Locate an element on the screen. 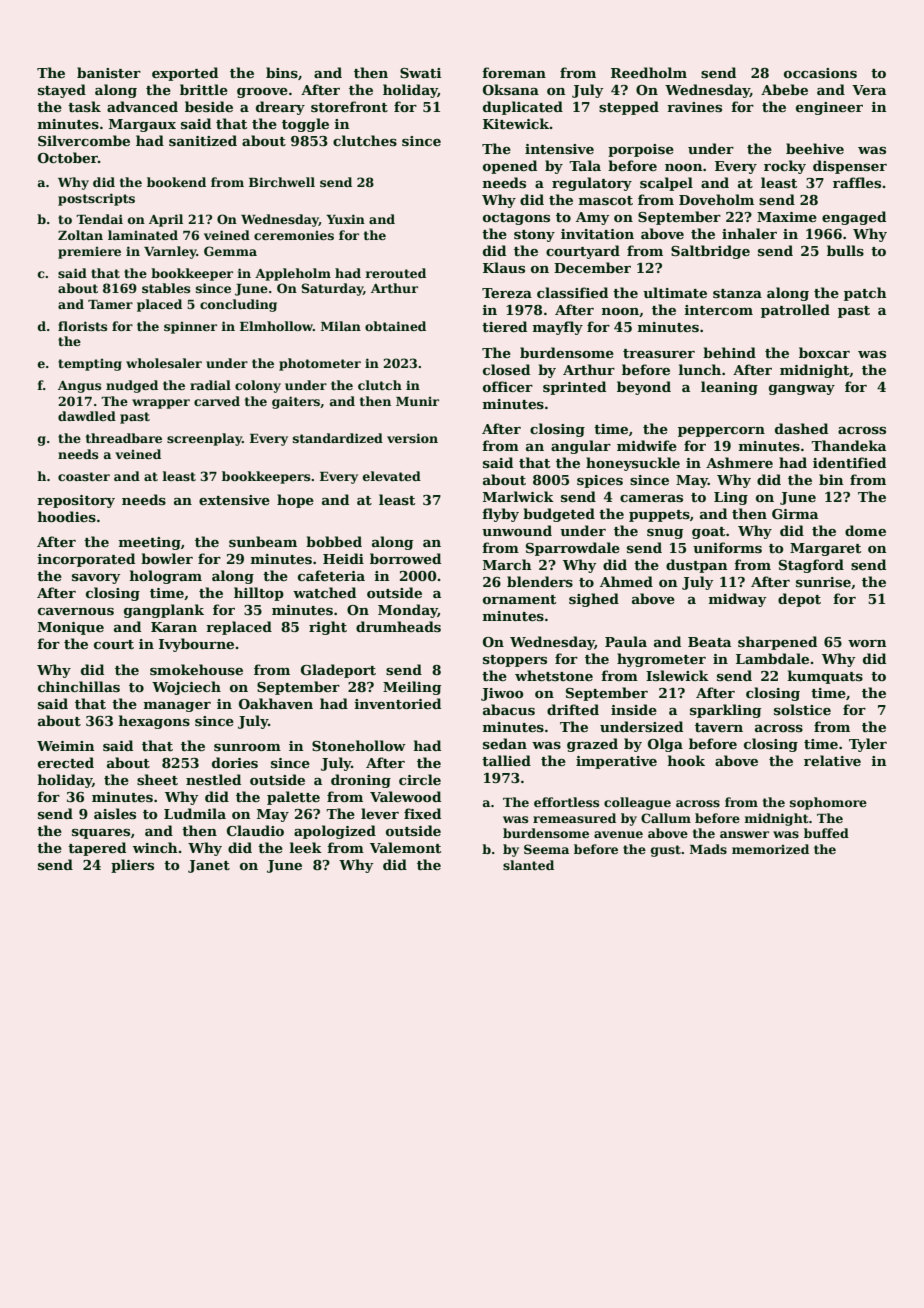  Janet is located at coordinates (209, 866).
